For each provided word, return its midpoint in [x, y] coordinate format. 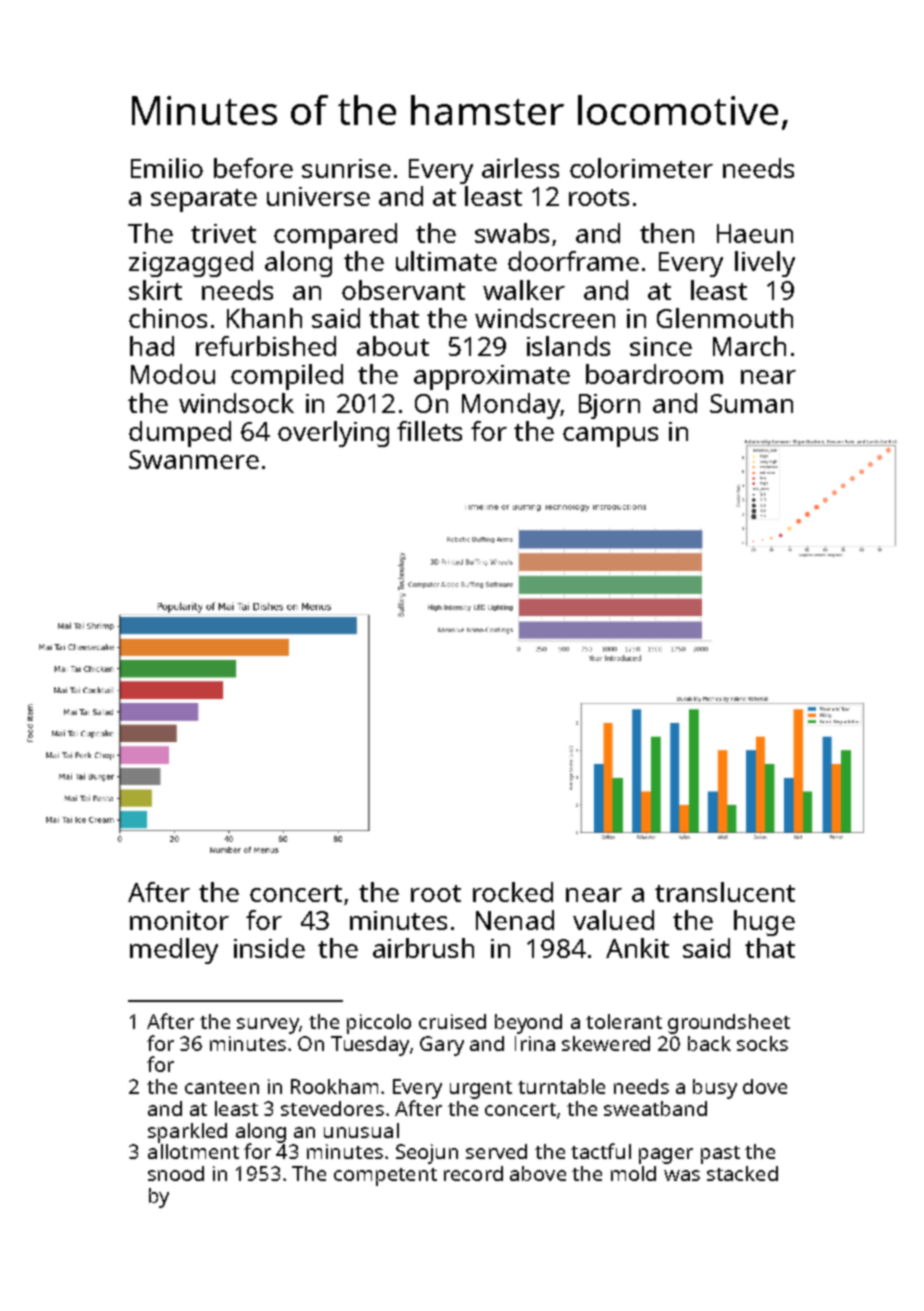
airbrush [423, 948]
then [667, 233]
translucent [725, 892]
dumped [180, 434]
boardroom [654, 374]
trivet [223, 233]
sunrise [346, 168]
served [496, 1151]
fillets [429, 431]
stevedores [332, 1108]
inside [269, 948]
